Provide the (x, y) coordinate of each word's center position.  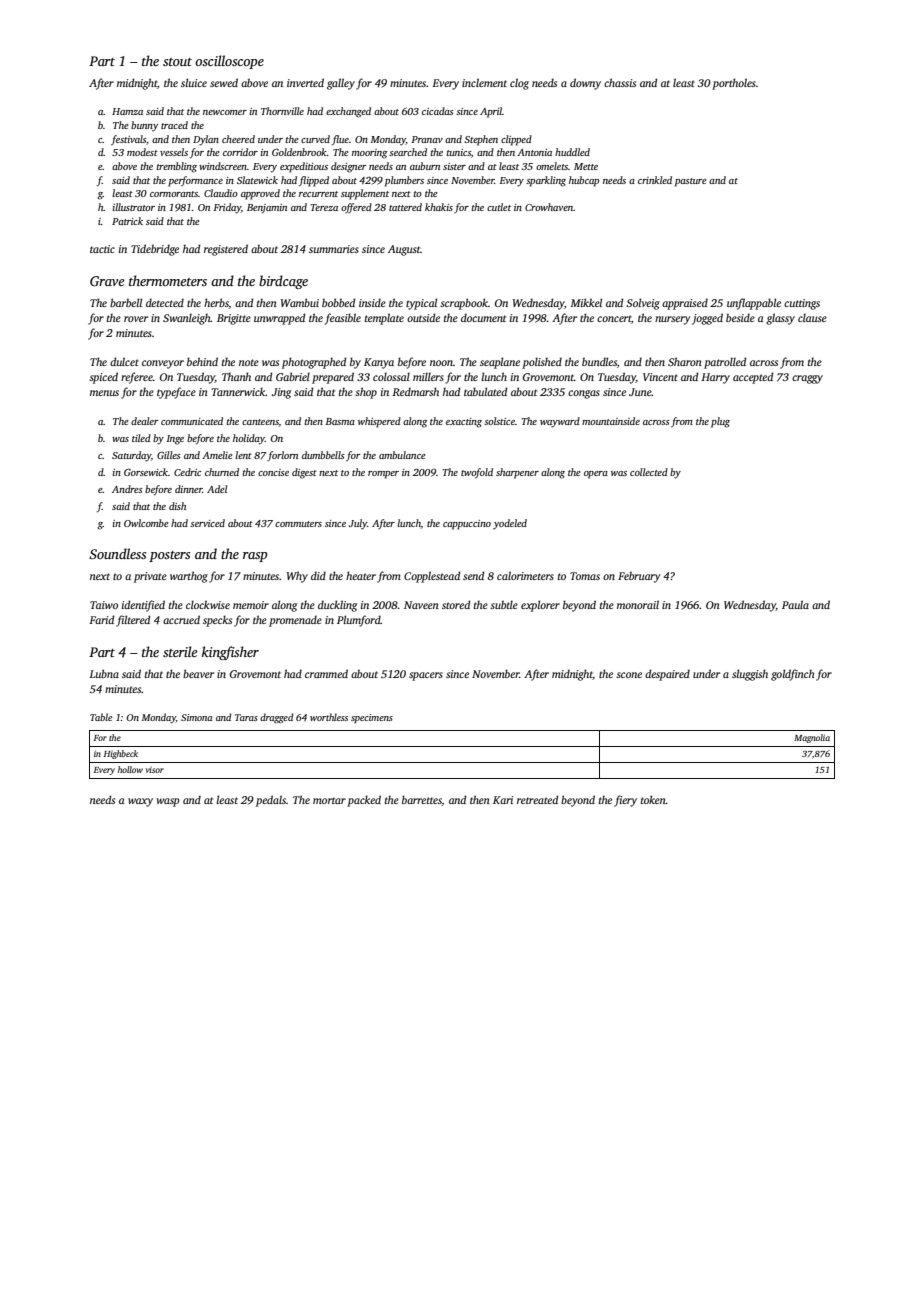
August (404, 250)
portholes (734, 84)
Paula (795, 604)
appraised (685, 304)
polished (542, 363)
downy (585, 84)
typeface (176, 393)
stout (177, 62)
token (653, 799)
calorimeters (525, 575)
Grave (107, 281)
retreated (537, 799)
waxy (140, 802)
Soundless (117, 553)
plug (720, 422)
